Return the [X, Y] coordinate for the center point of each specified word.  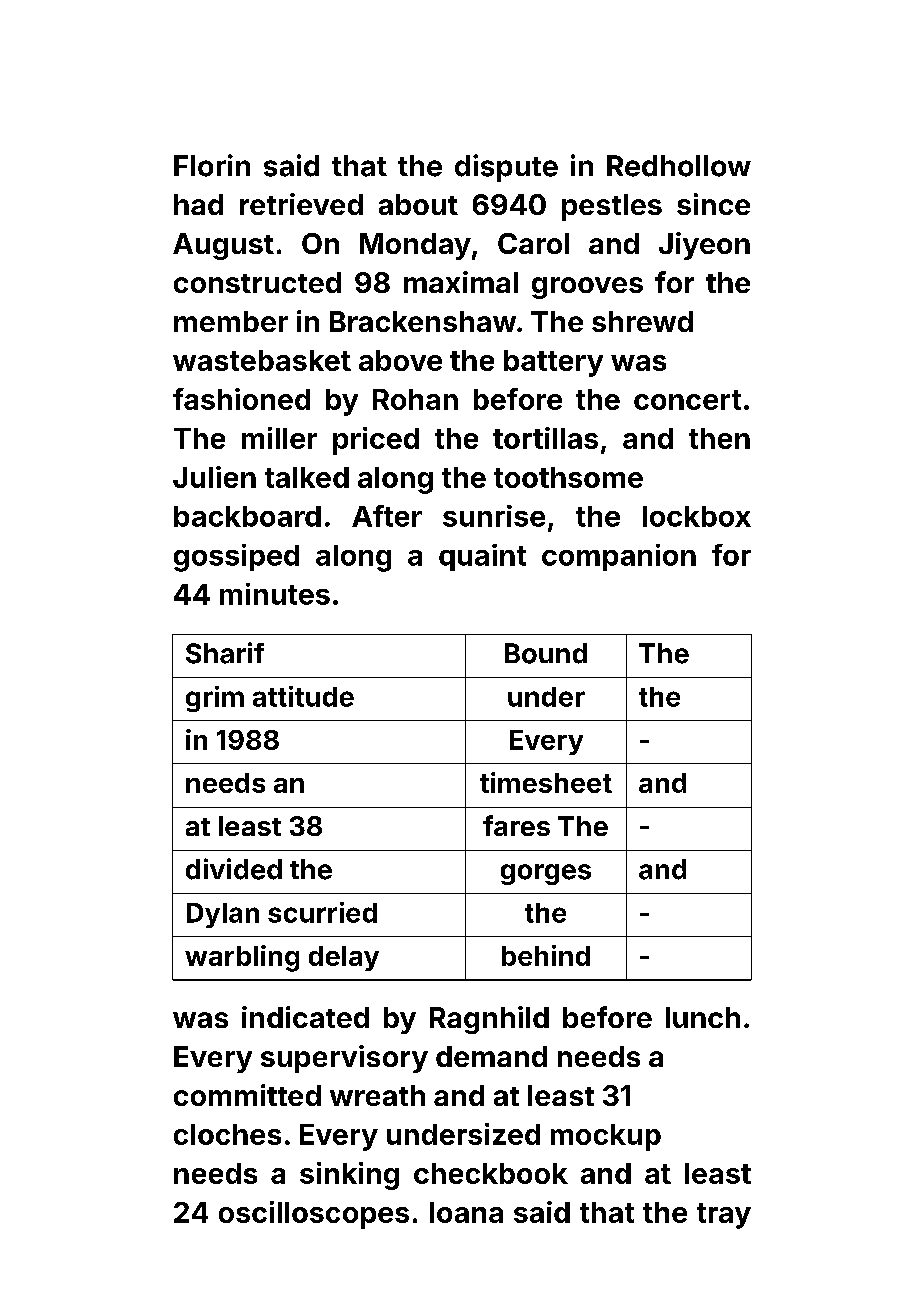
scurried [322, 912]
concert [687, 400]
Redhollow [679, 166]
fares [516, 825]
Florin [212, 165]
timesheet [546, 782]
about [418, 204]
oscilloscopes [314, 1215]
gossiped [236, 558]
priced [376, 441]
